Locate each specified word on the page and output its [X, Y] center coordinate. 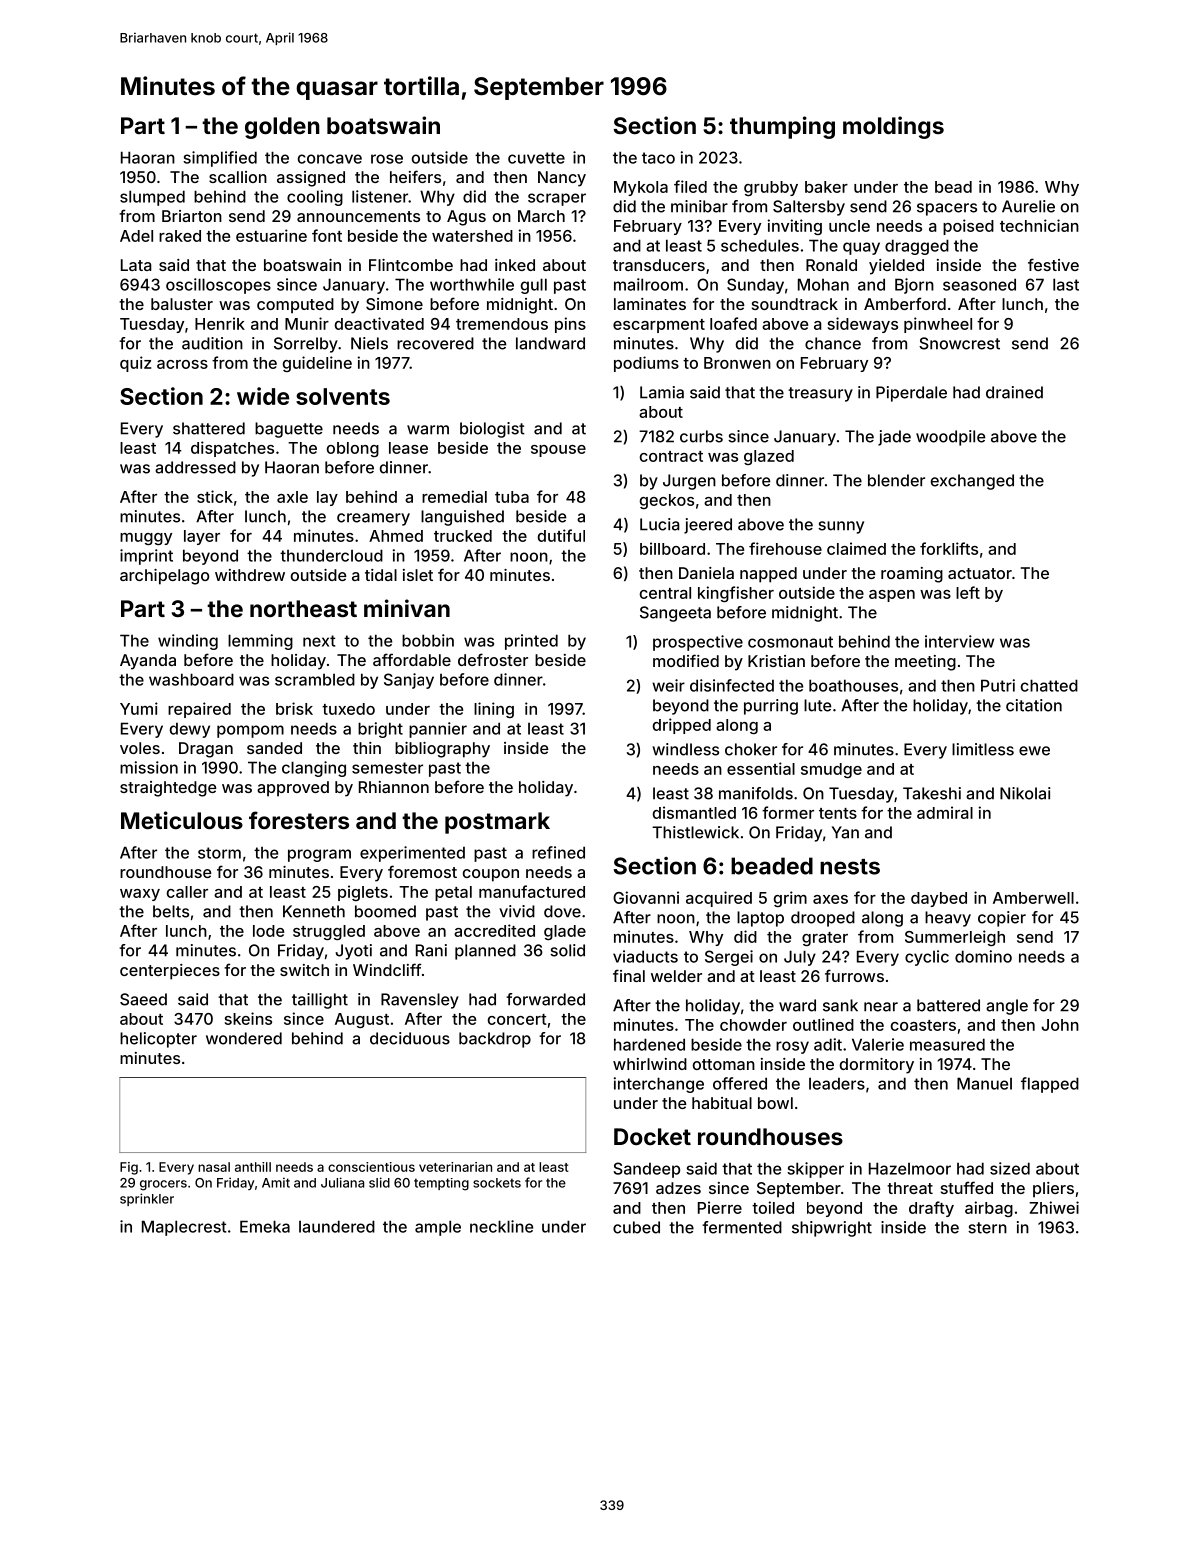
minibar [699, 206]
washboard [191, 679]
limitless [983, 749]
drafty [931, 1209]
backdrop [495, 1040]
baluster [182, 304]
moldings [893, 127]
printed [531, 642]
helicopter [158, 1040]
